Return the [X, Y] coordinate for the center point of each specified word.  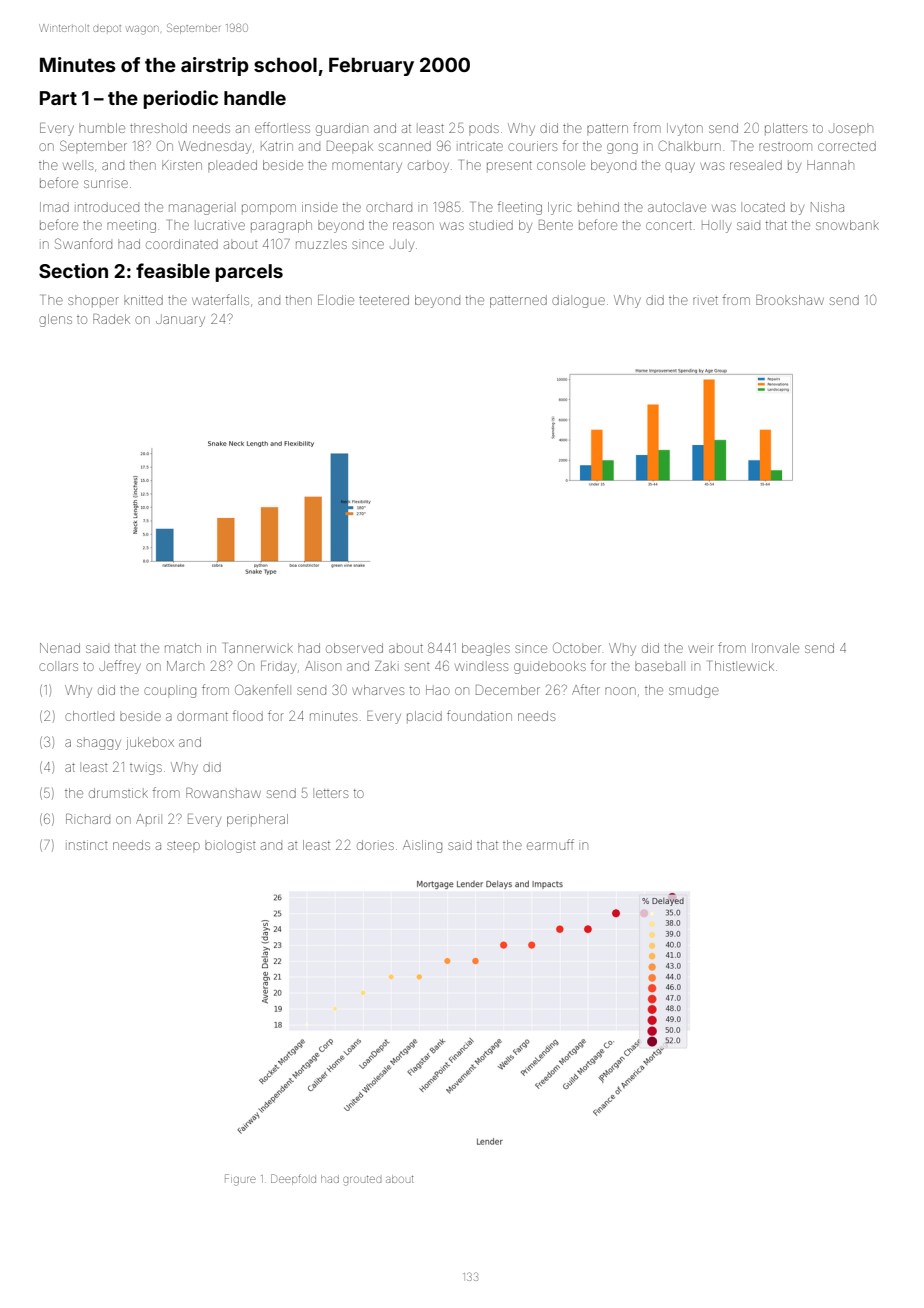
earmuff [550, 844]
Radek [111, 319]
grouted [362, 1181]
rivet [705, 300]
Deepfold [293, 1179]
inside [320, 207]
